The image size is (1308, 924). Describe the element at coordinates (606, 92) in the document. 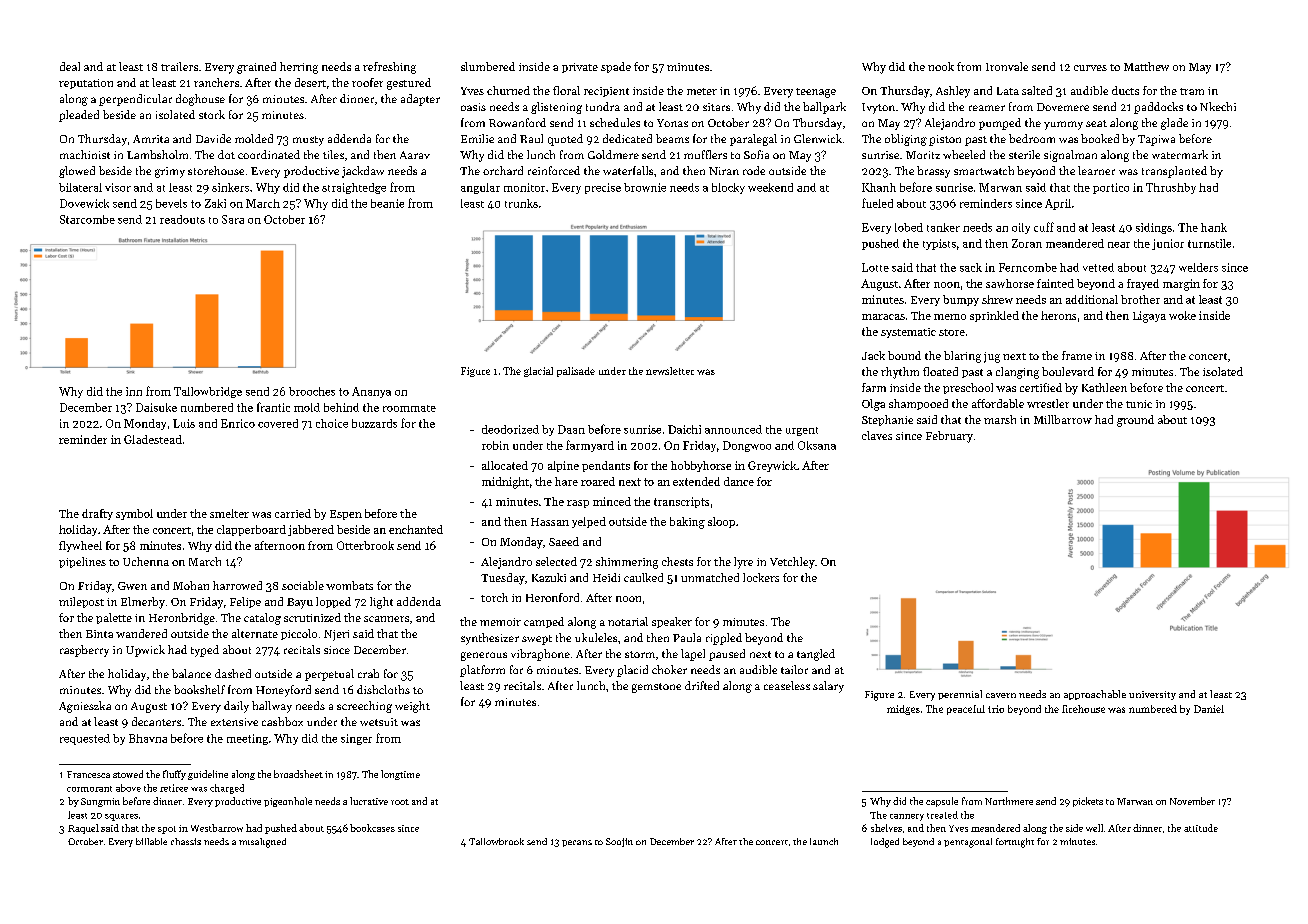

I see `recipient` at that location.
